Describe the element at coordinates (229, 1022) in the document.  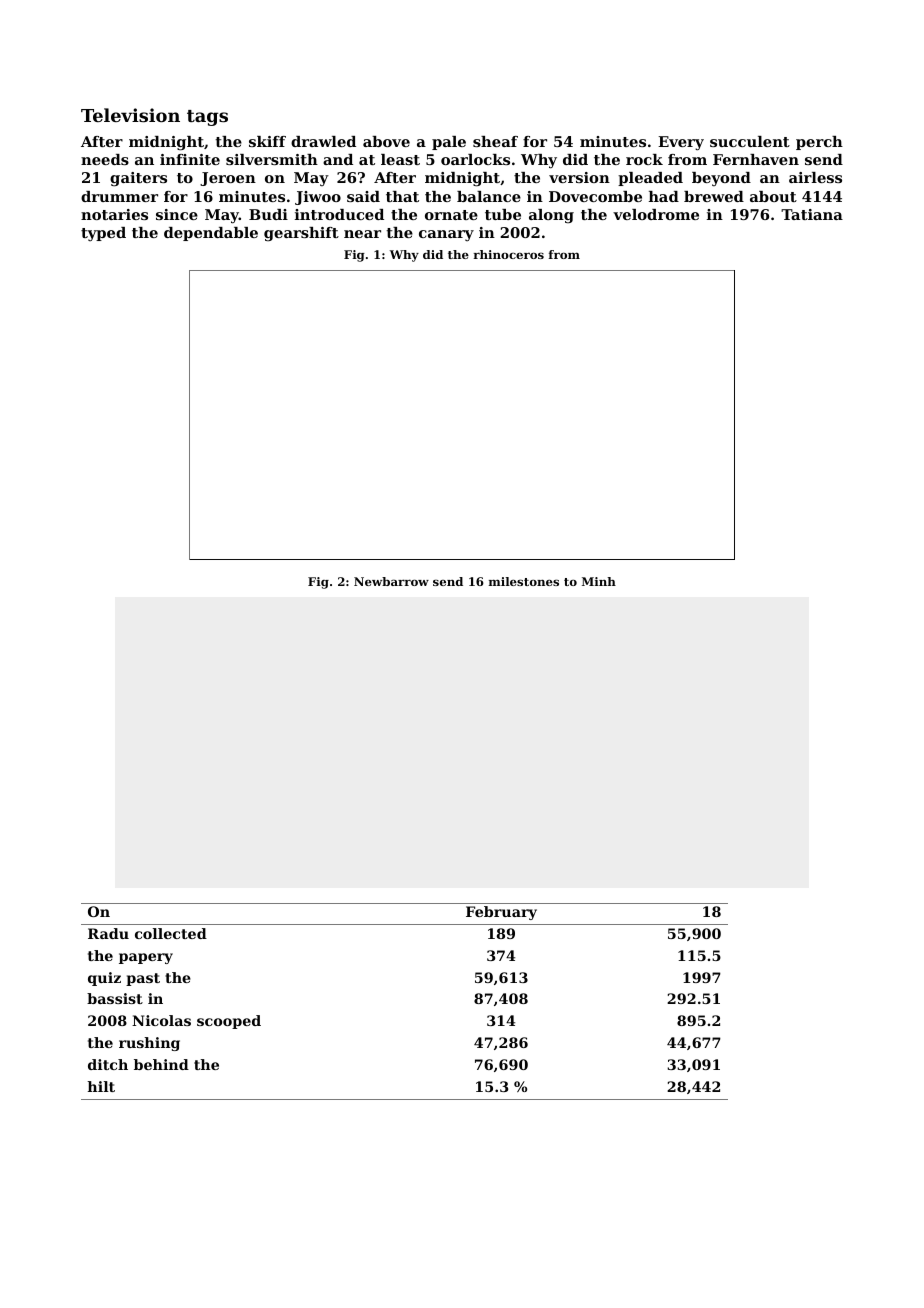
I see `scooped` at that location.
